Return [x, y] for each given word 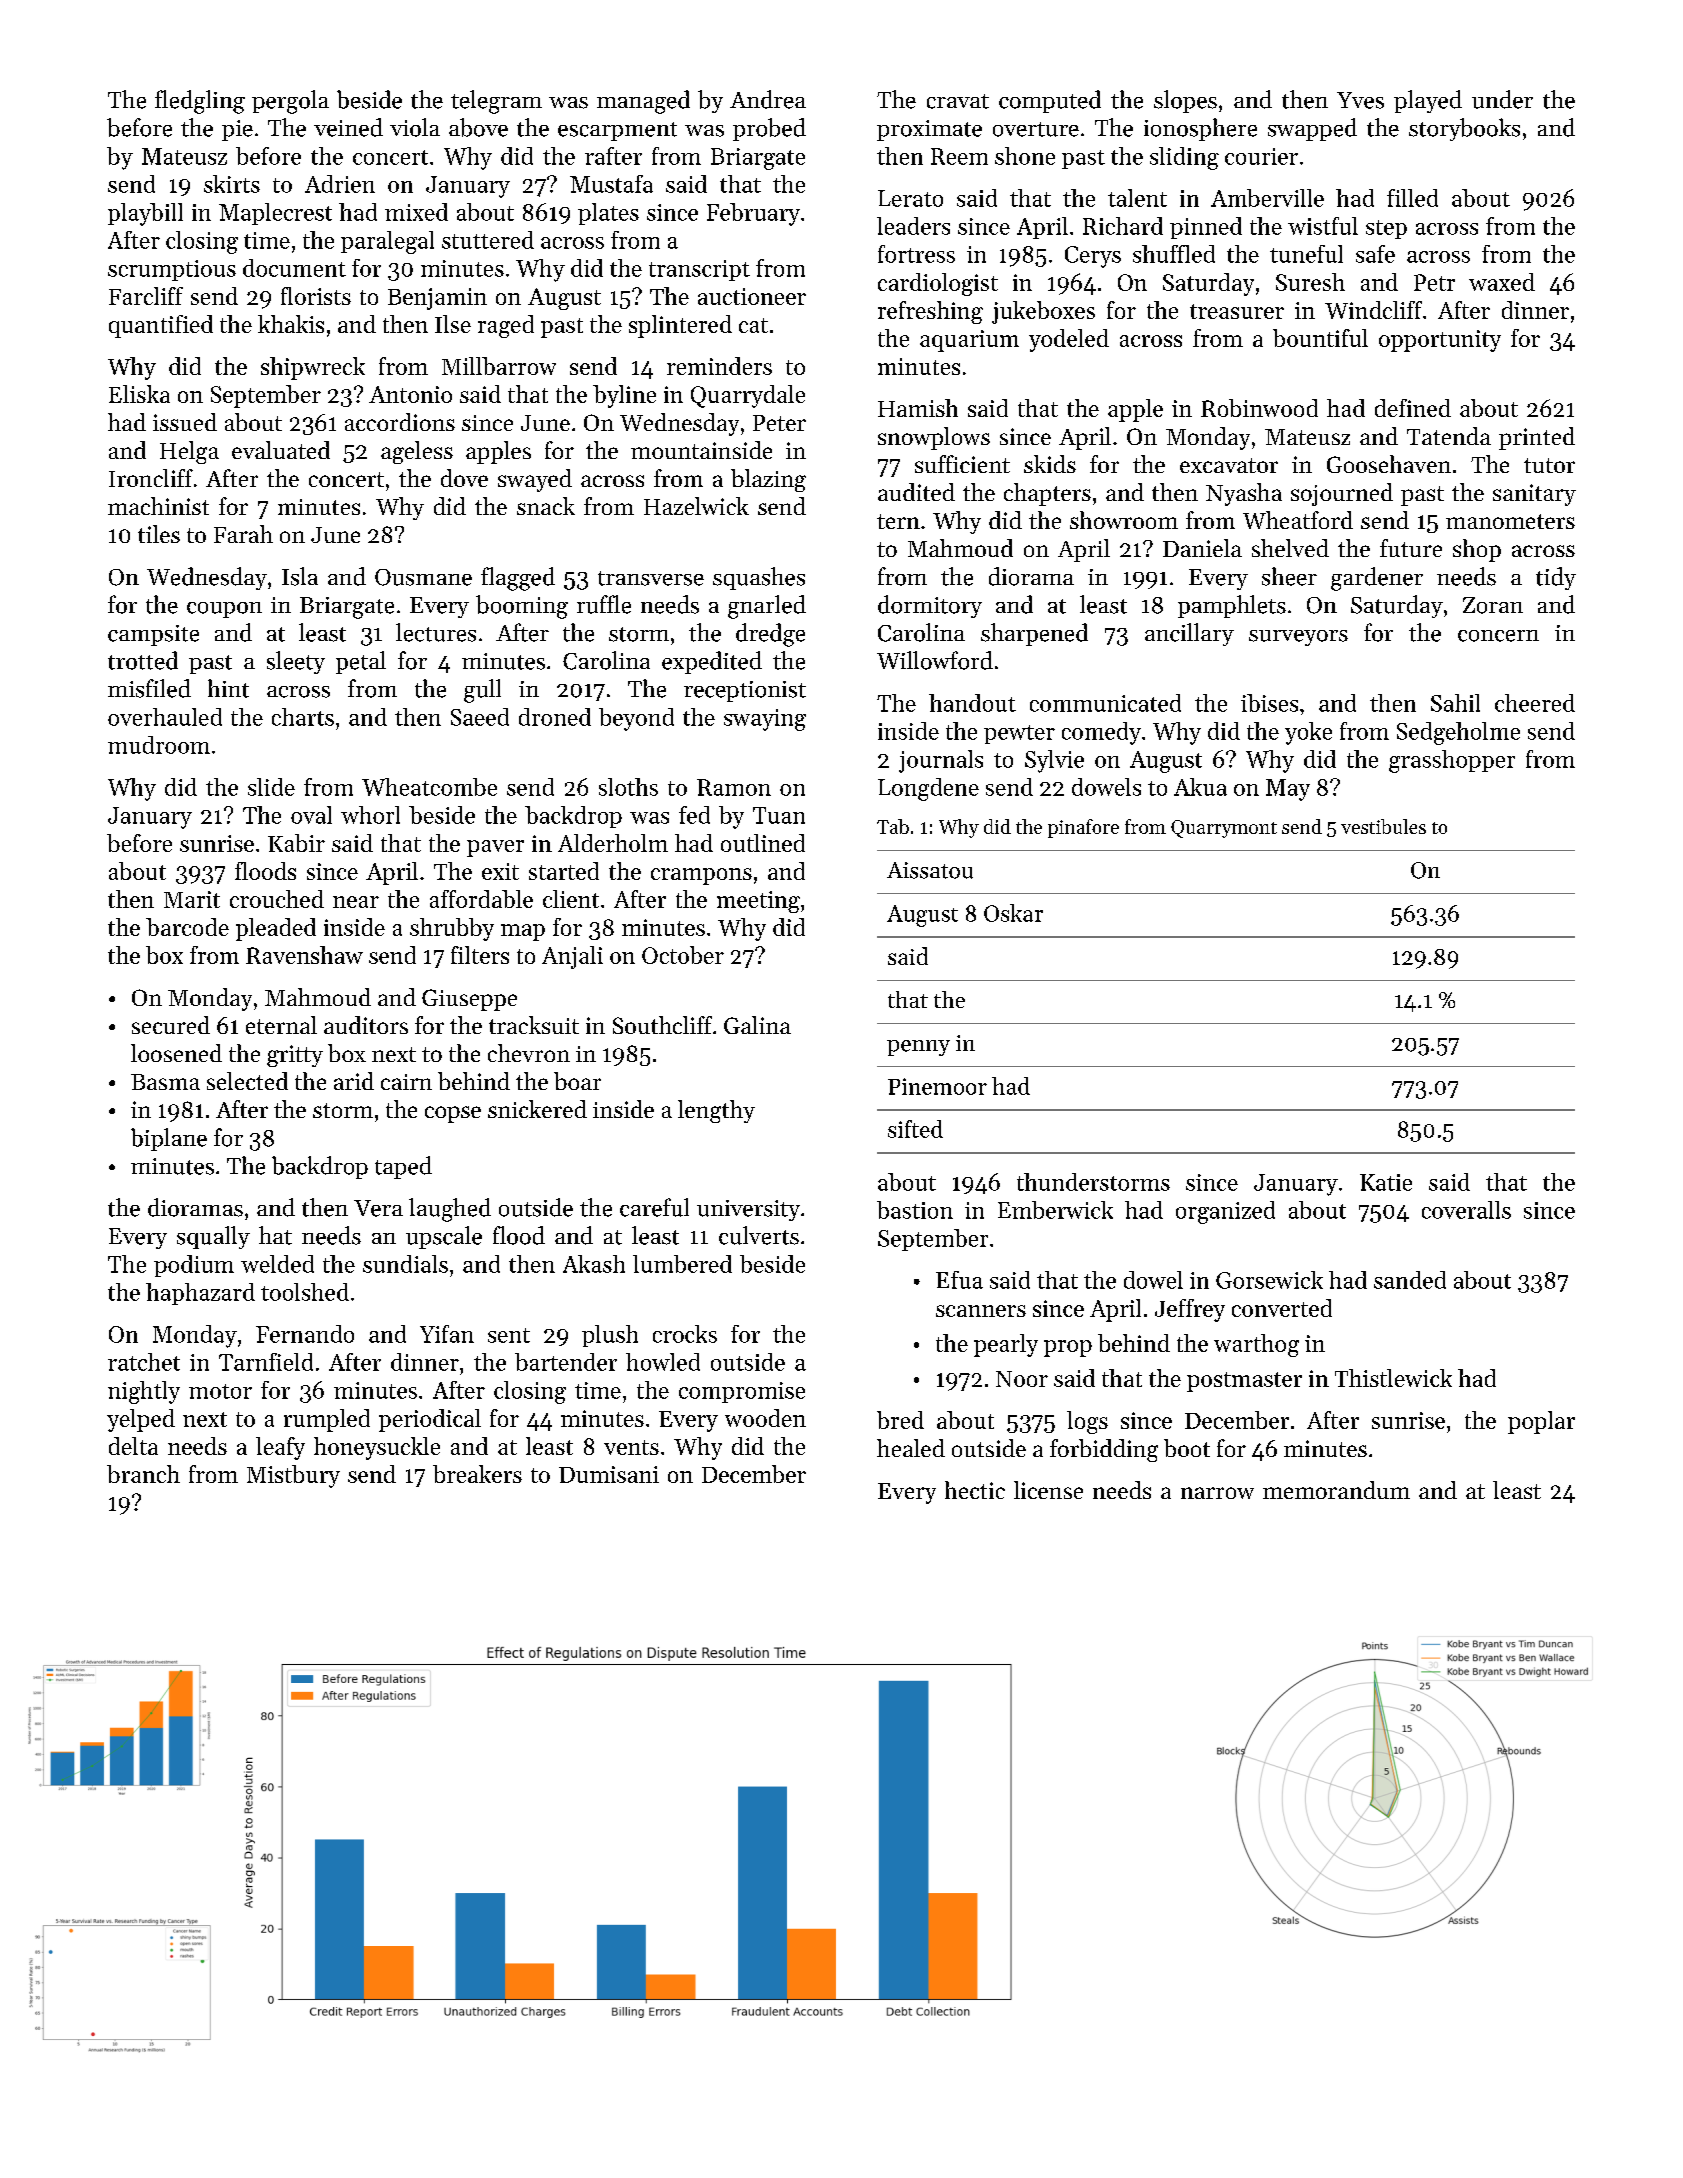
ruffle [604, 604]
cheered [1535, 703]
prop [1068, 1348]
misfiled [149, 688]
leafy [280, 1448]
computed [1050, 101]
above [478, 127]
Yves [1360, 100]
